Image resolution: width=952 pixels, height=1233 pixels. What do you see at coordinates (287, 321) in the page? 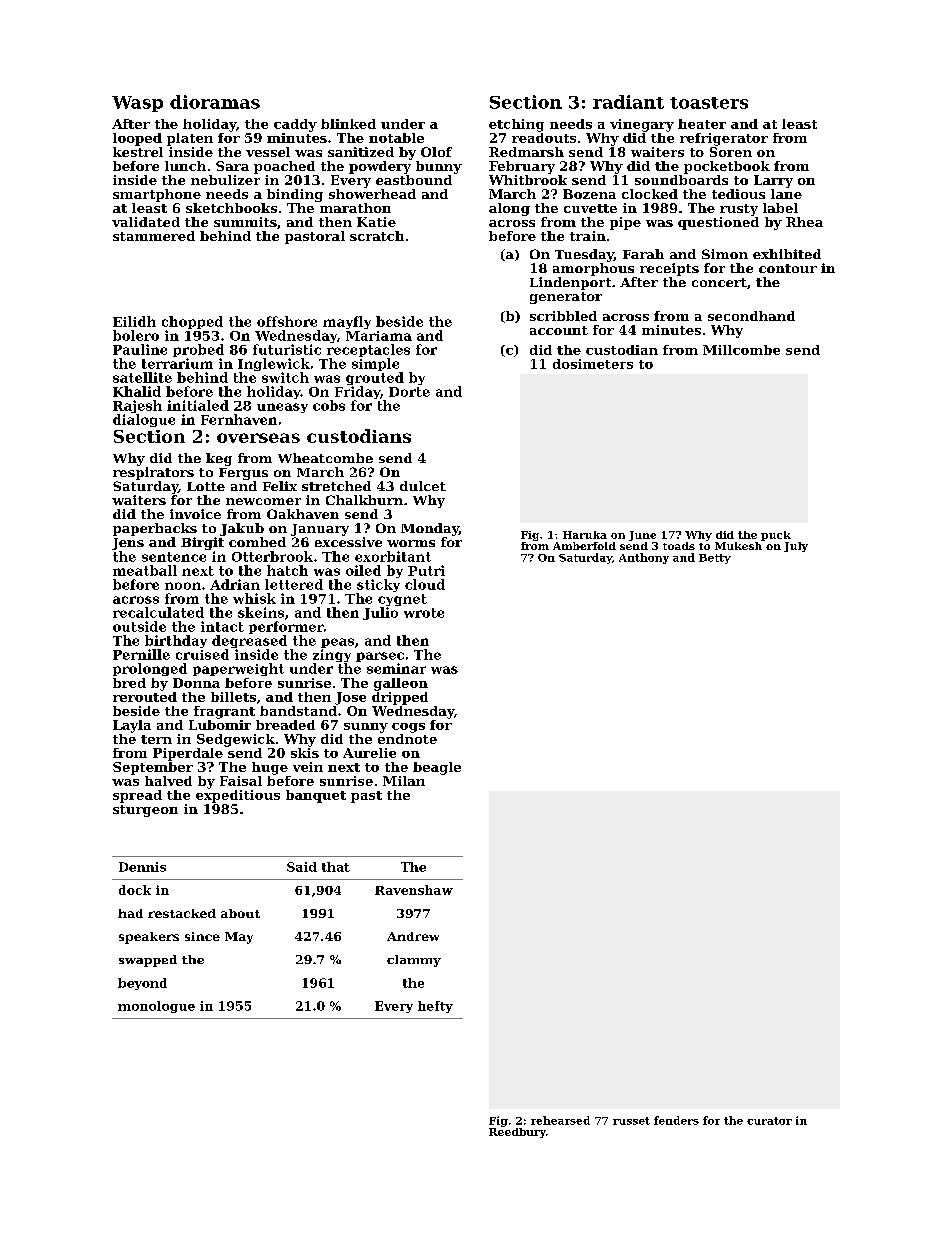
I see `offshore` at bounding box center [287, 321].
